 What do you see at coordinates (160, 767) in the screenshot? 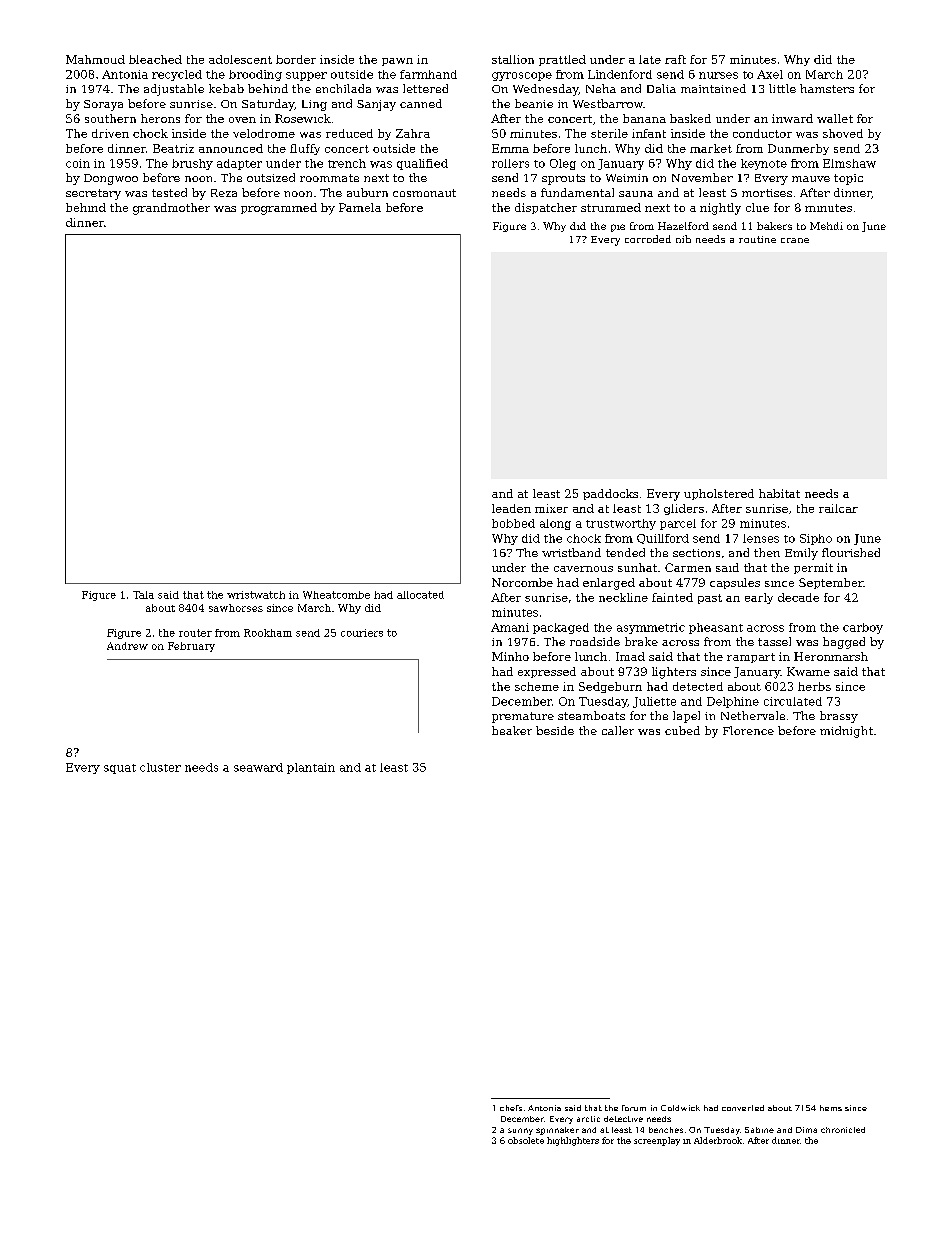
I see `cluster` at bounding box center [160, 767].
